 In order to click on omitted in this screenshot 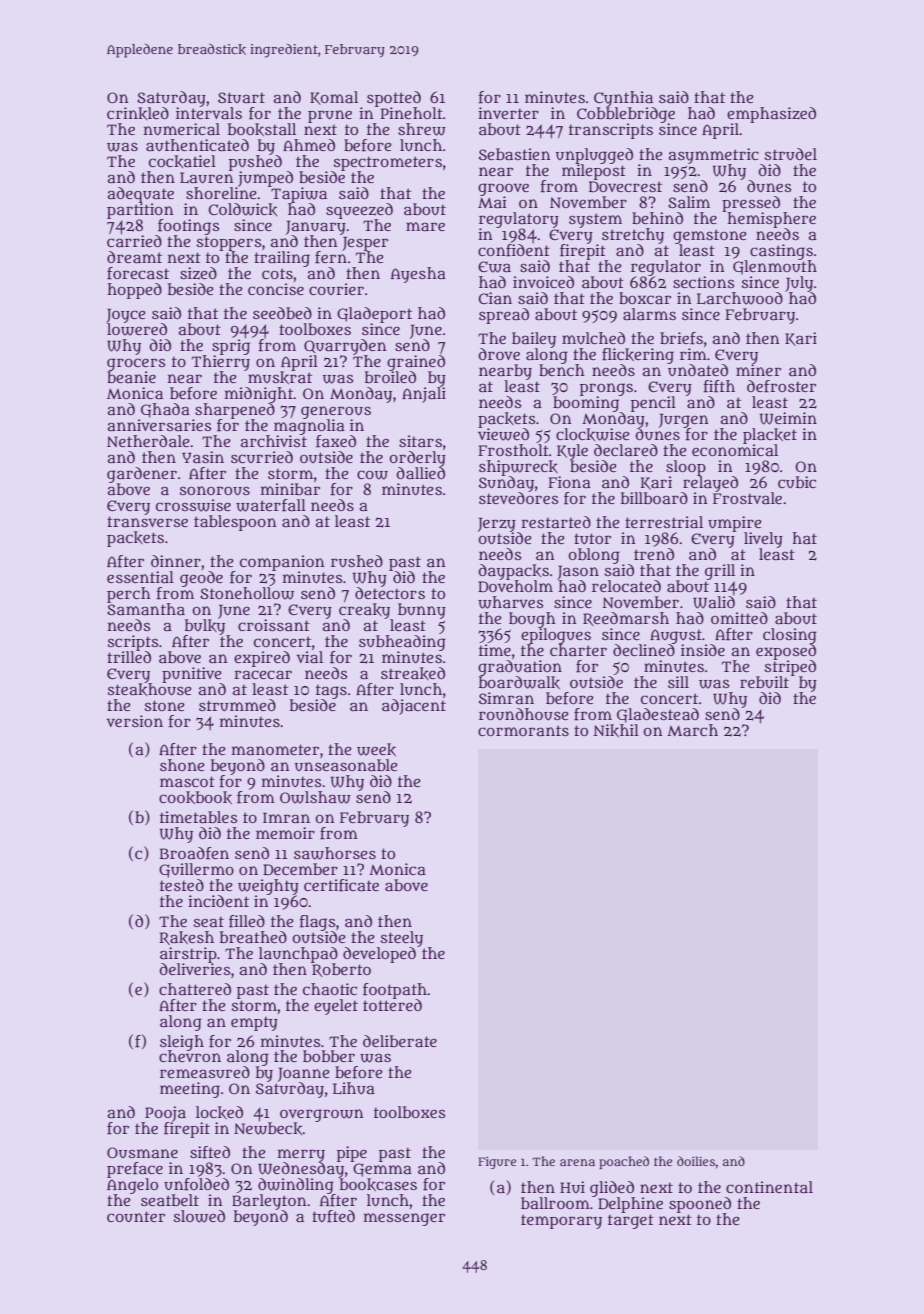, I will do `click(739, 618)`.
